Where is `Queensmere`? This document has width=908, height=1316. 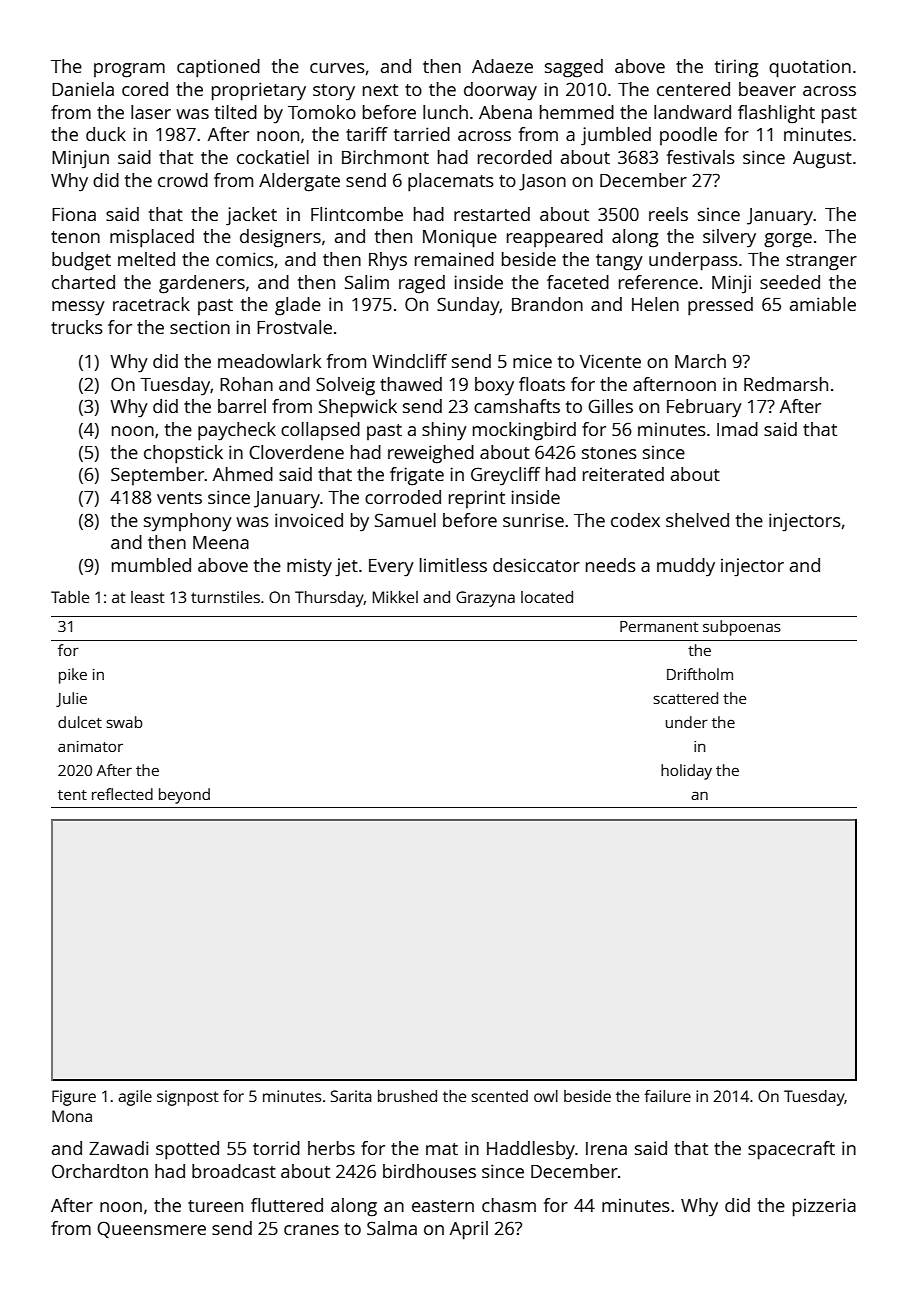
Queensmere is located at coordinates (151, 1229).
